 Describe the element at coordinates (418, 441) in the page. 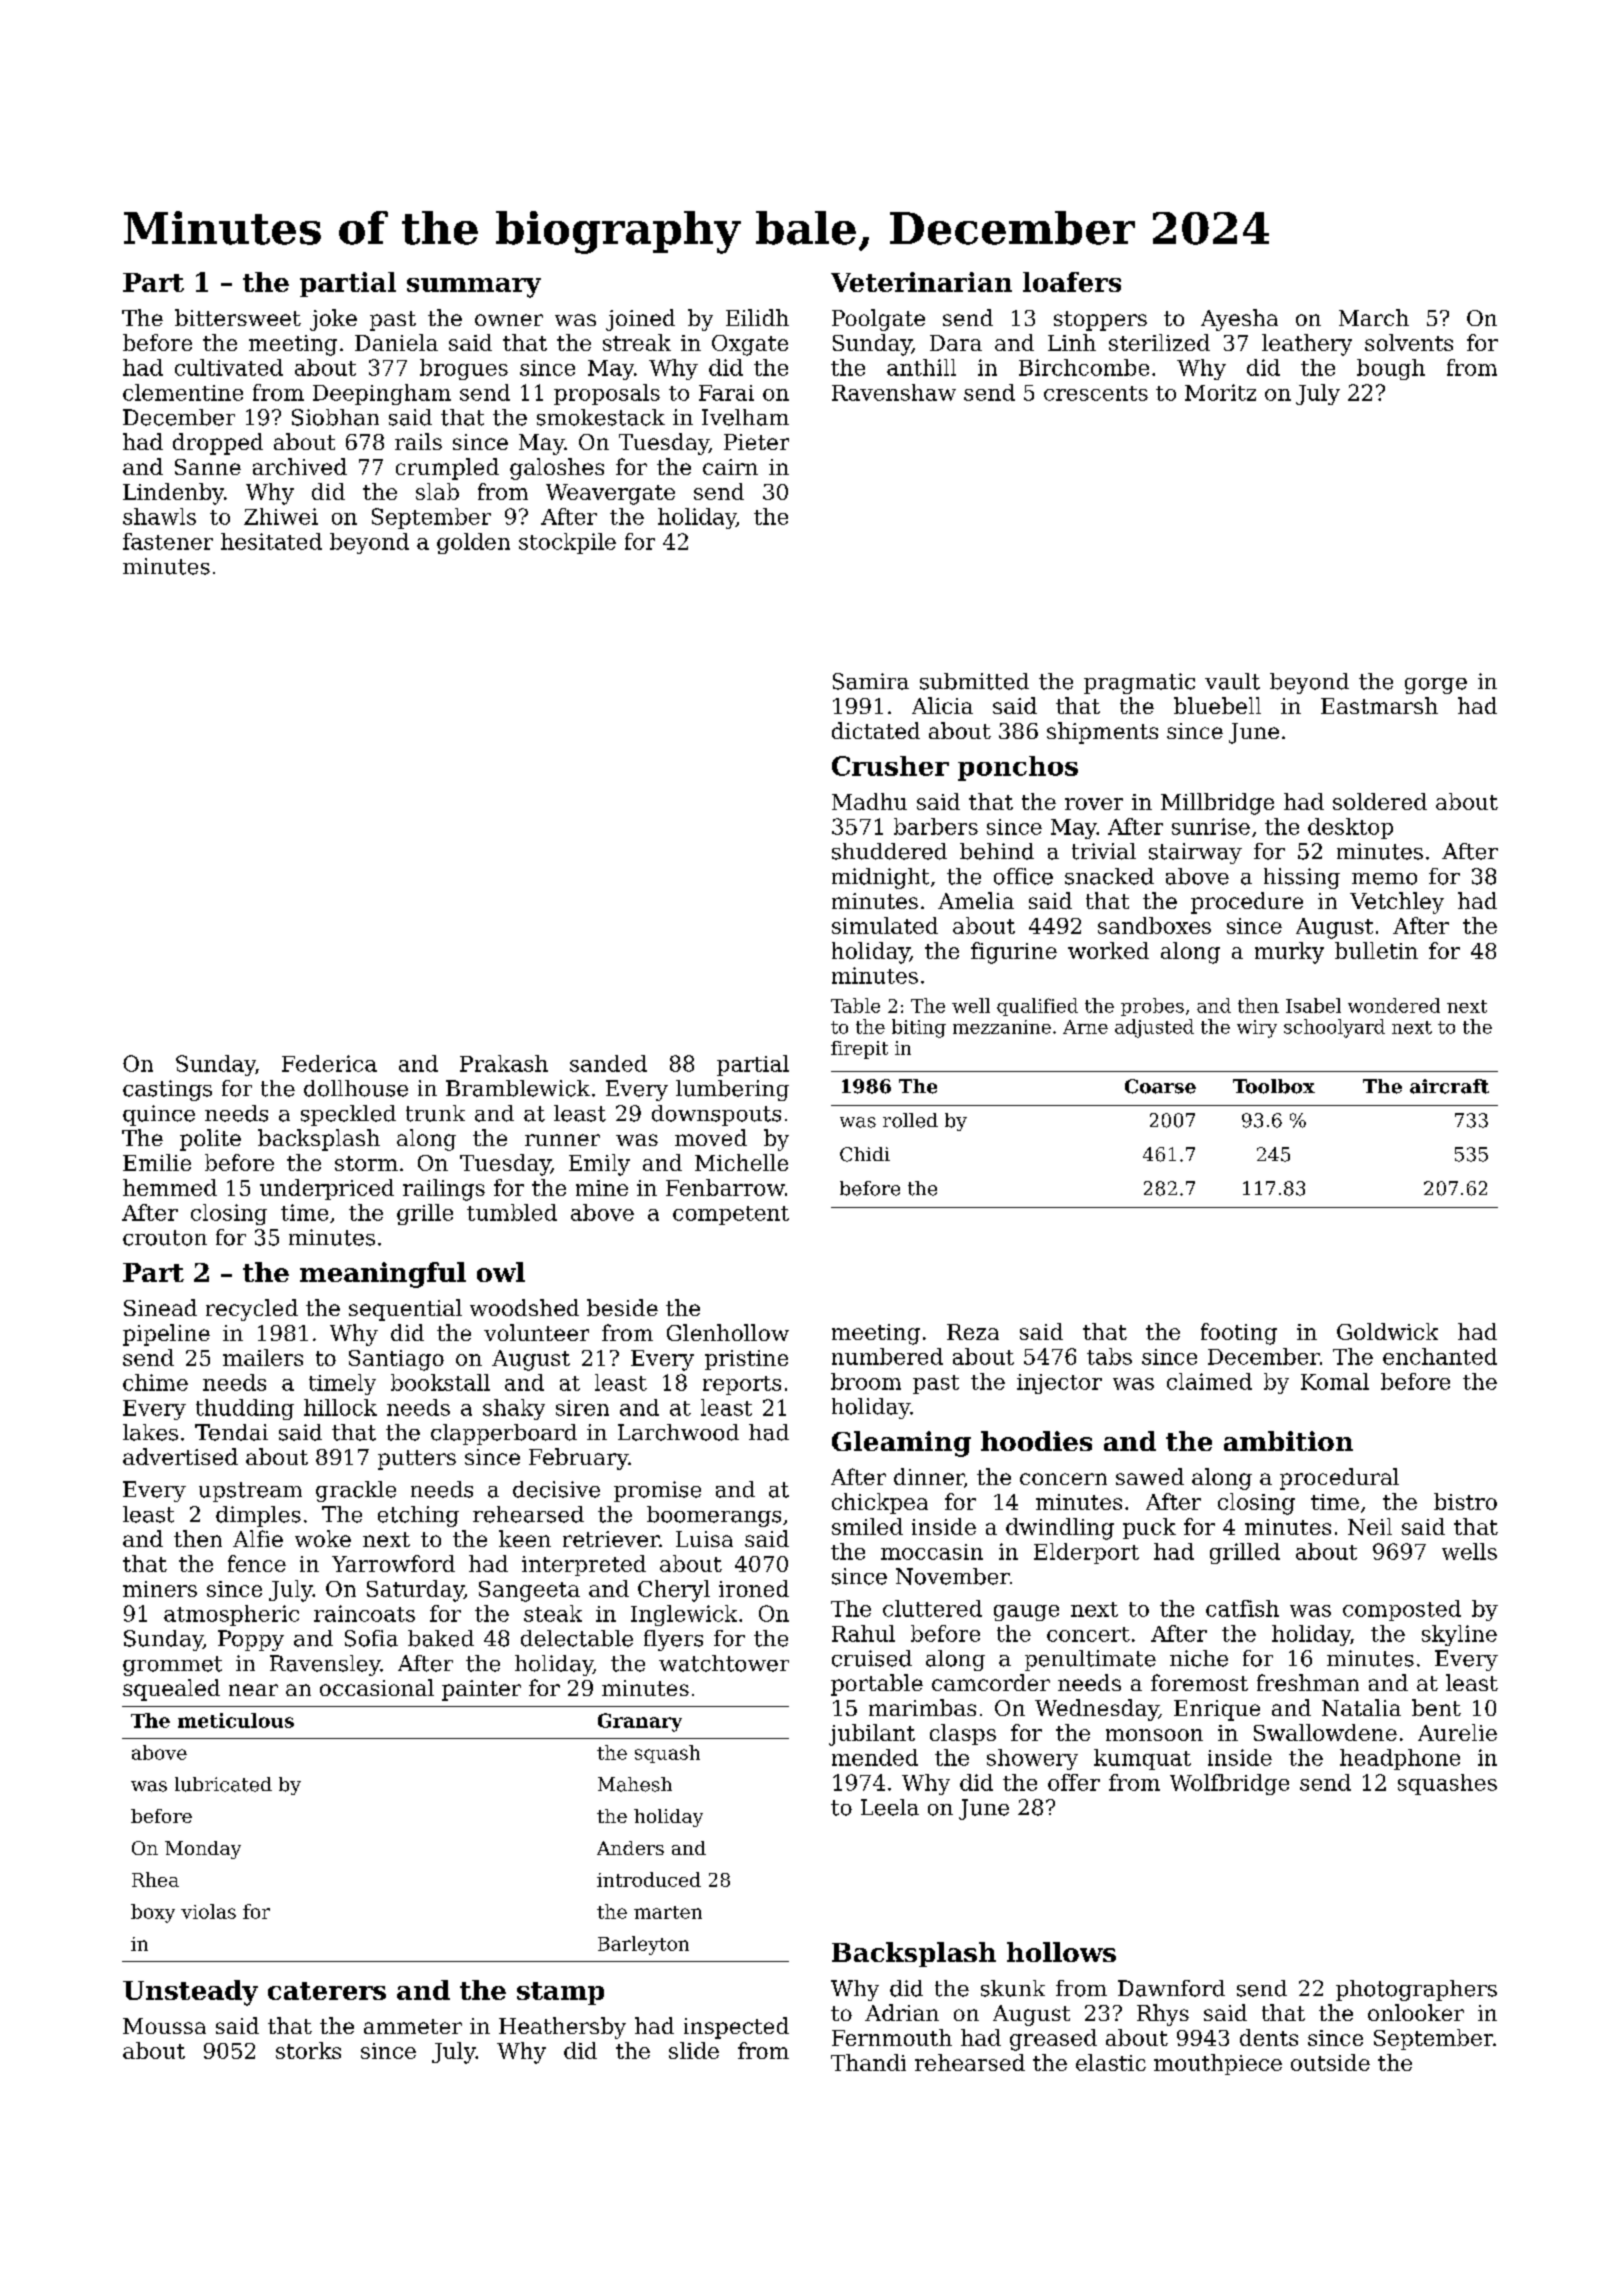

I see `rails` at that location.
